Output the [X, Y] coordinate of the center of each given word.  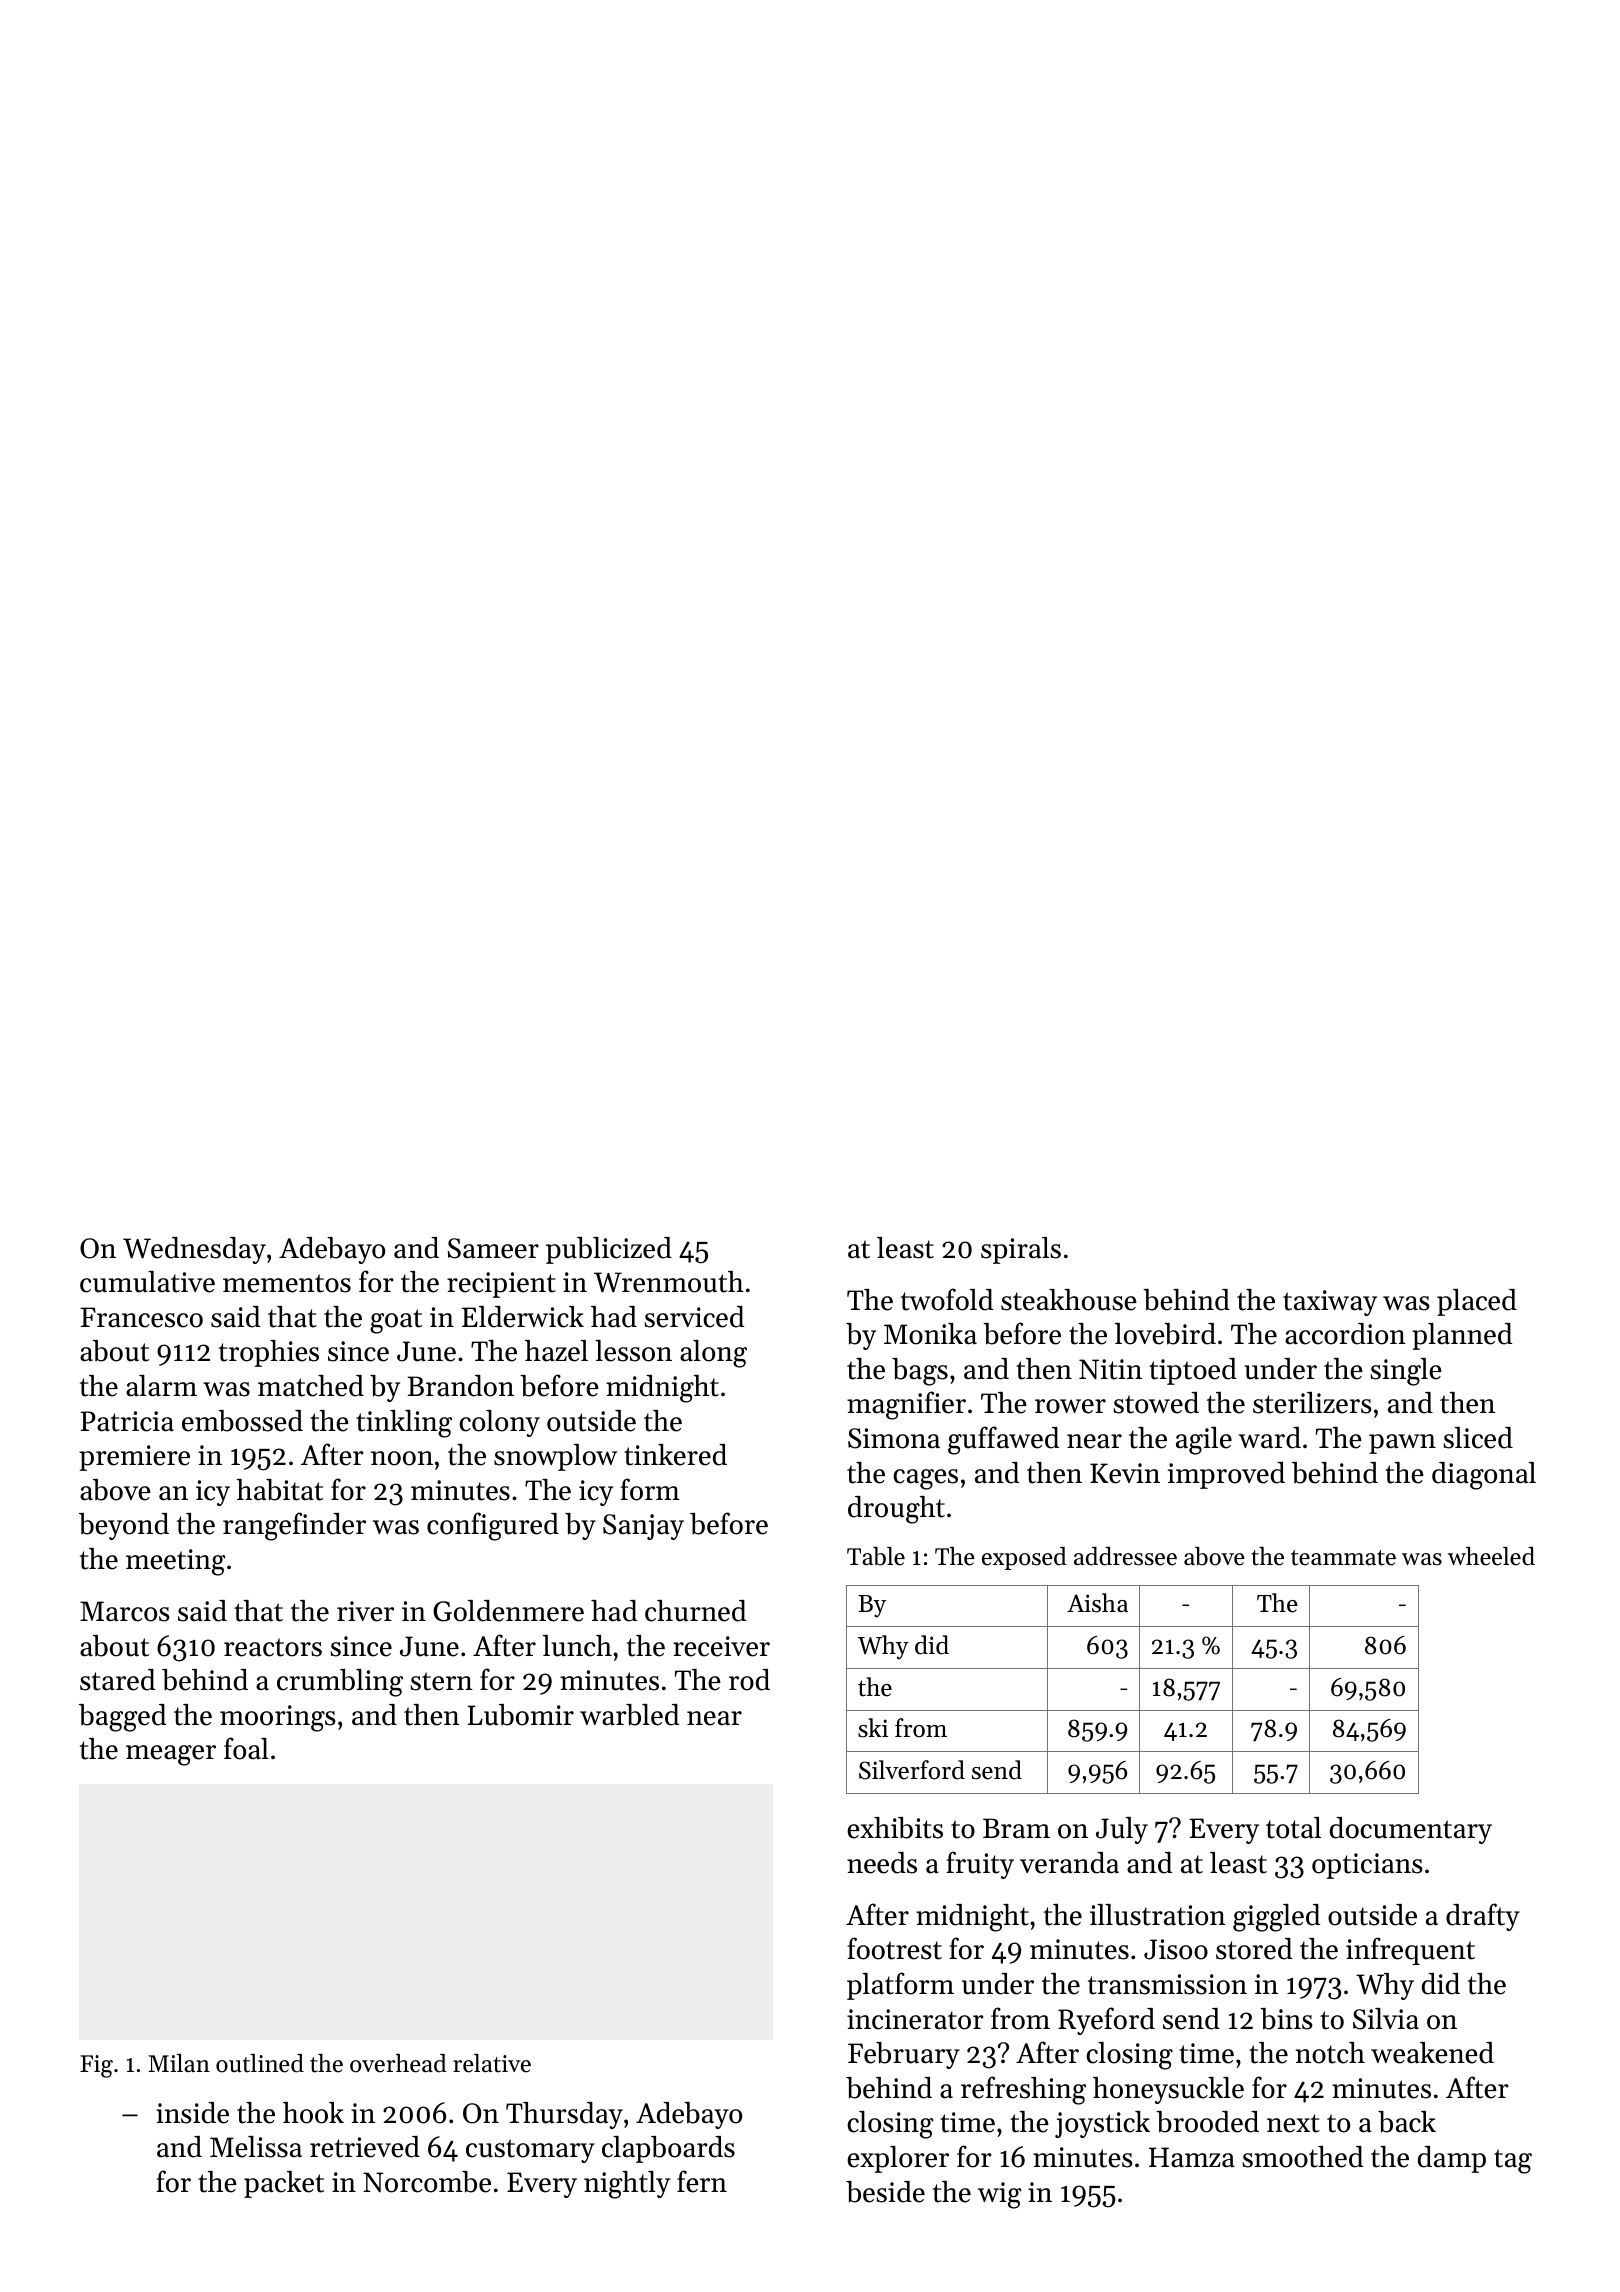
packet [284, 2184]
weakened [1432, 2053]
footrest [894, 1948]
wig [999, 2195]
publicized [609, 1250]
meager [171, 1755]
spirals [1021, 1250]
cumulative [147, 1282]
